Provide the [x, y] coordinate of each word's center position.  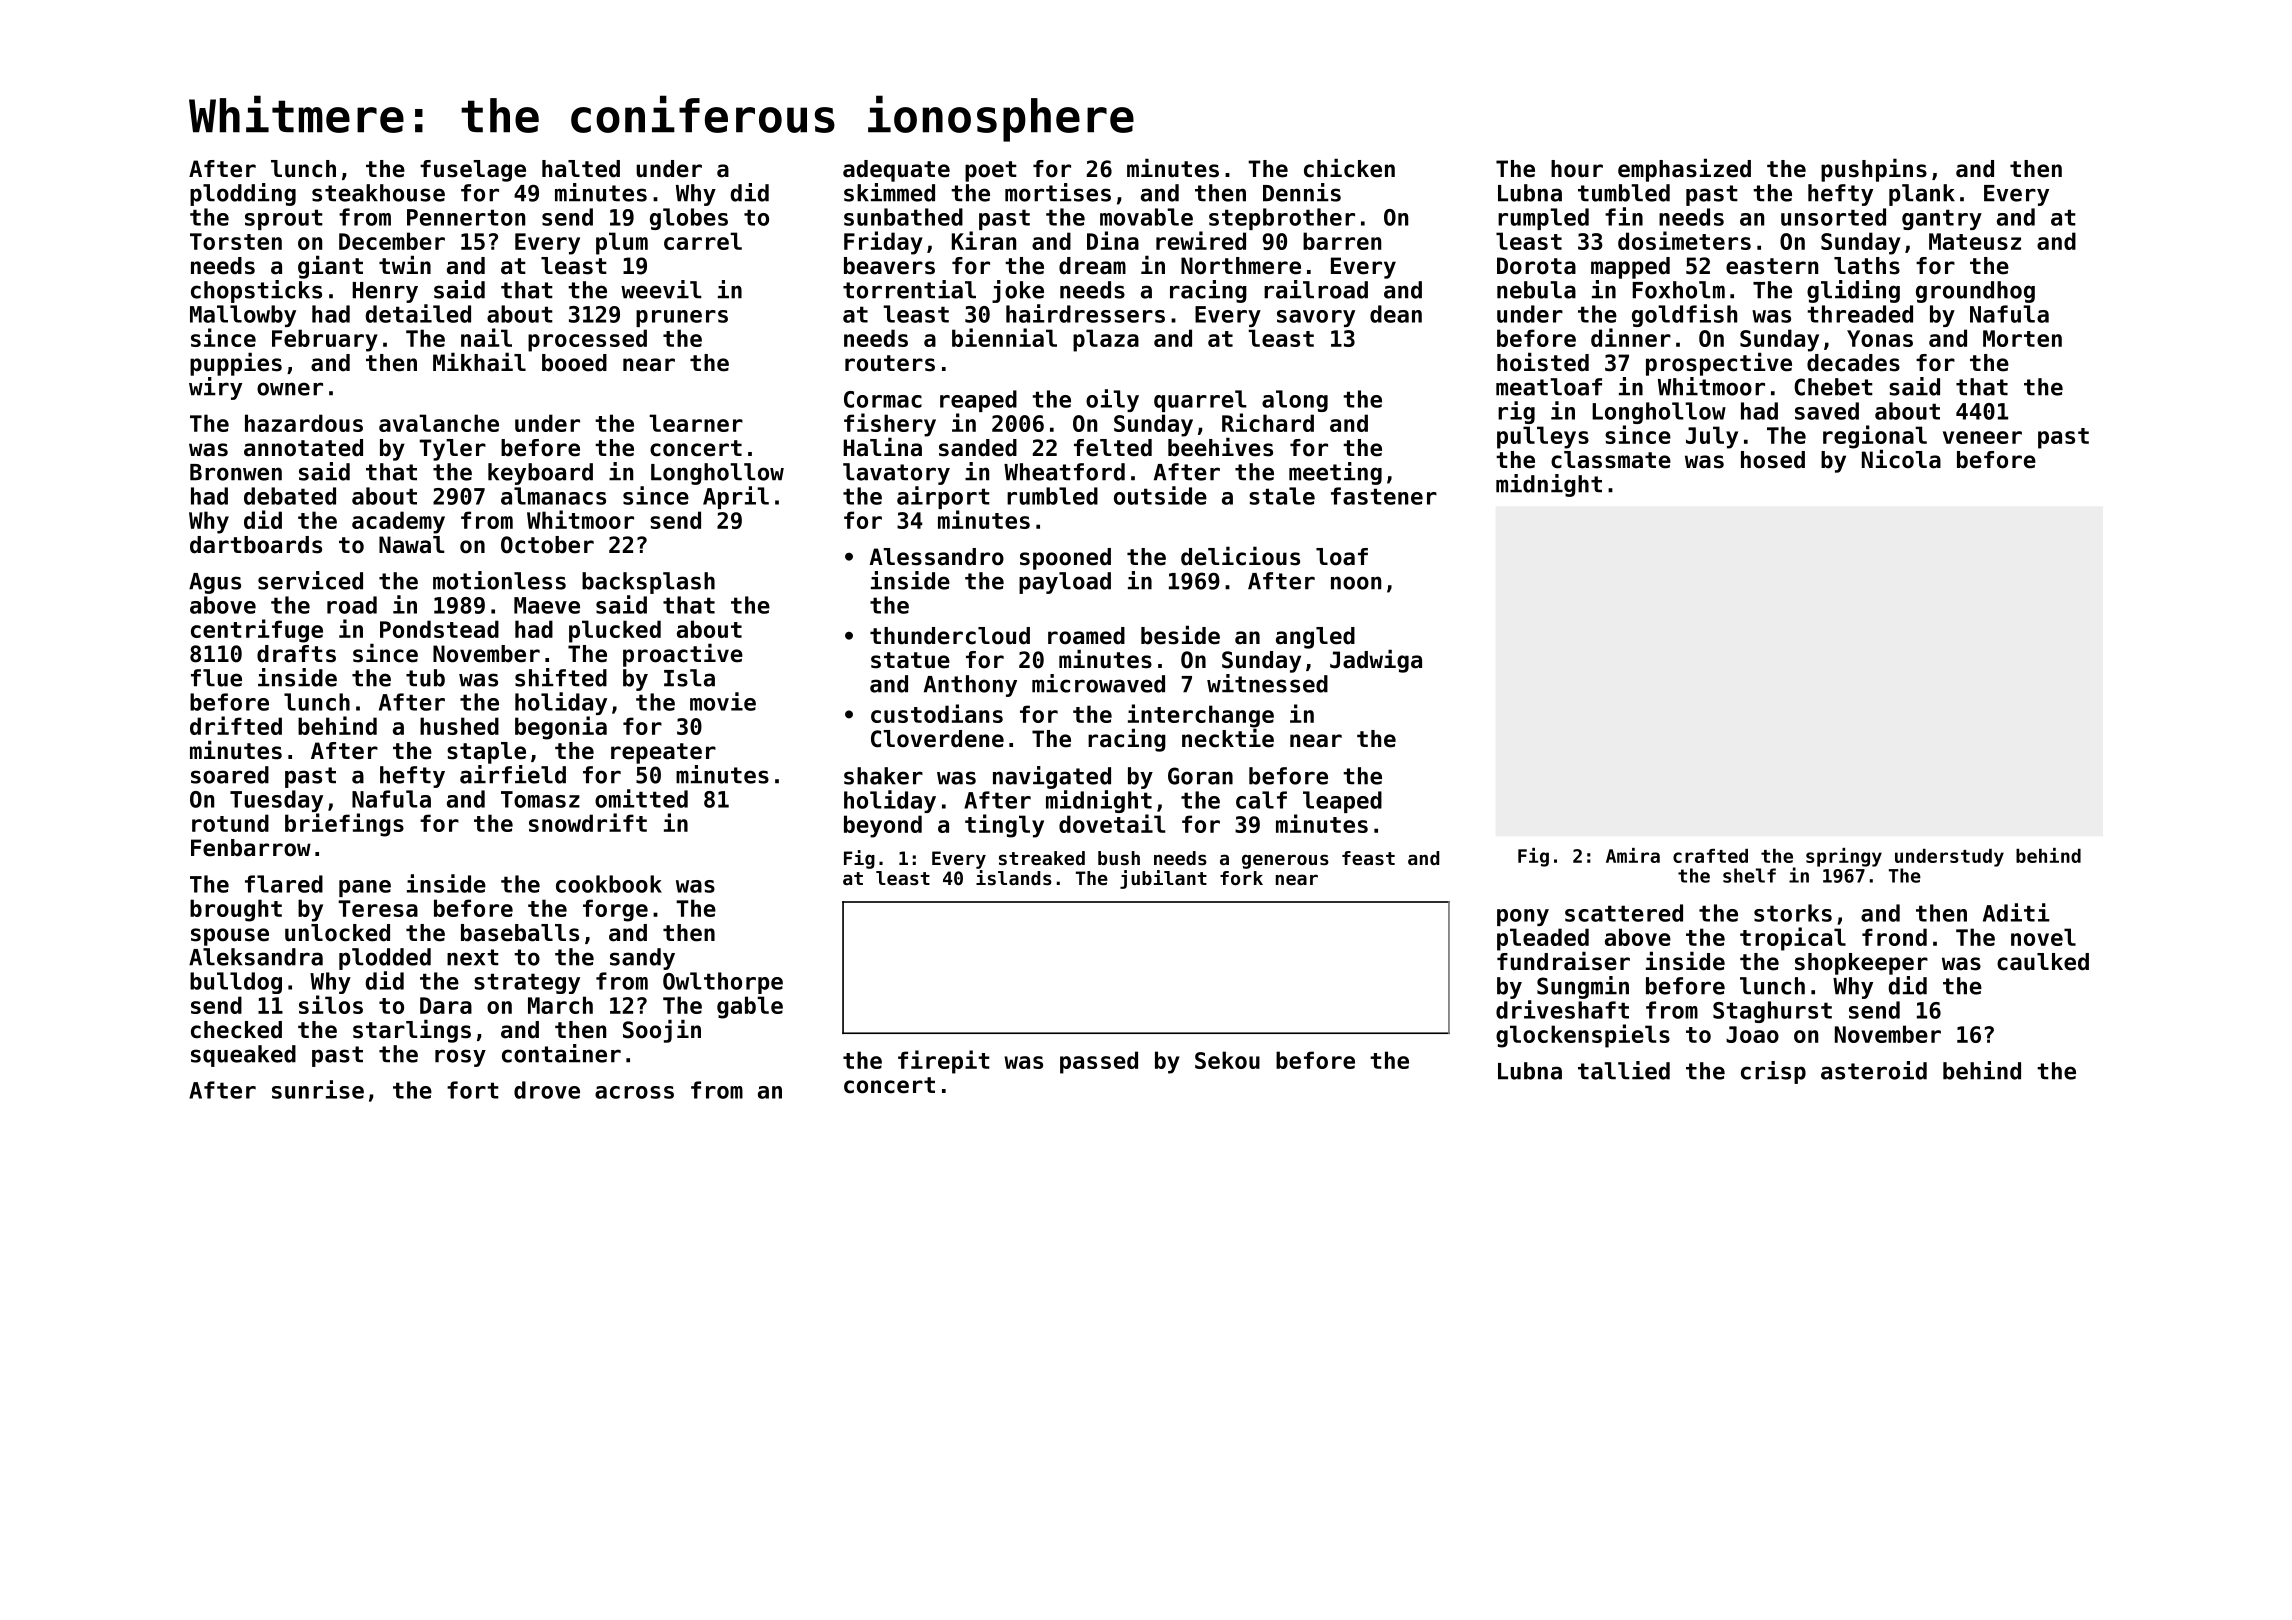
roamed [1086, 636]
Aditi [2016, 912]
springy [1844, 857]
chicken [1349, 168]
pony [1523, 917]
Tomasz [540, 799]
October [547, 545]
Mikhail [479, 362]
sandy [642, 959]
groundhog [1975, 292]
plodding [243, 194]
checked [236, 1030]
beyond [883, 826]
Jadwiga [1376, 661]
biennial [1004, 337]
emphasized [1684, 170]
